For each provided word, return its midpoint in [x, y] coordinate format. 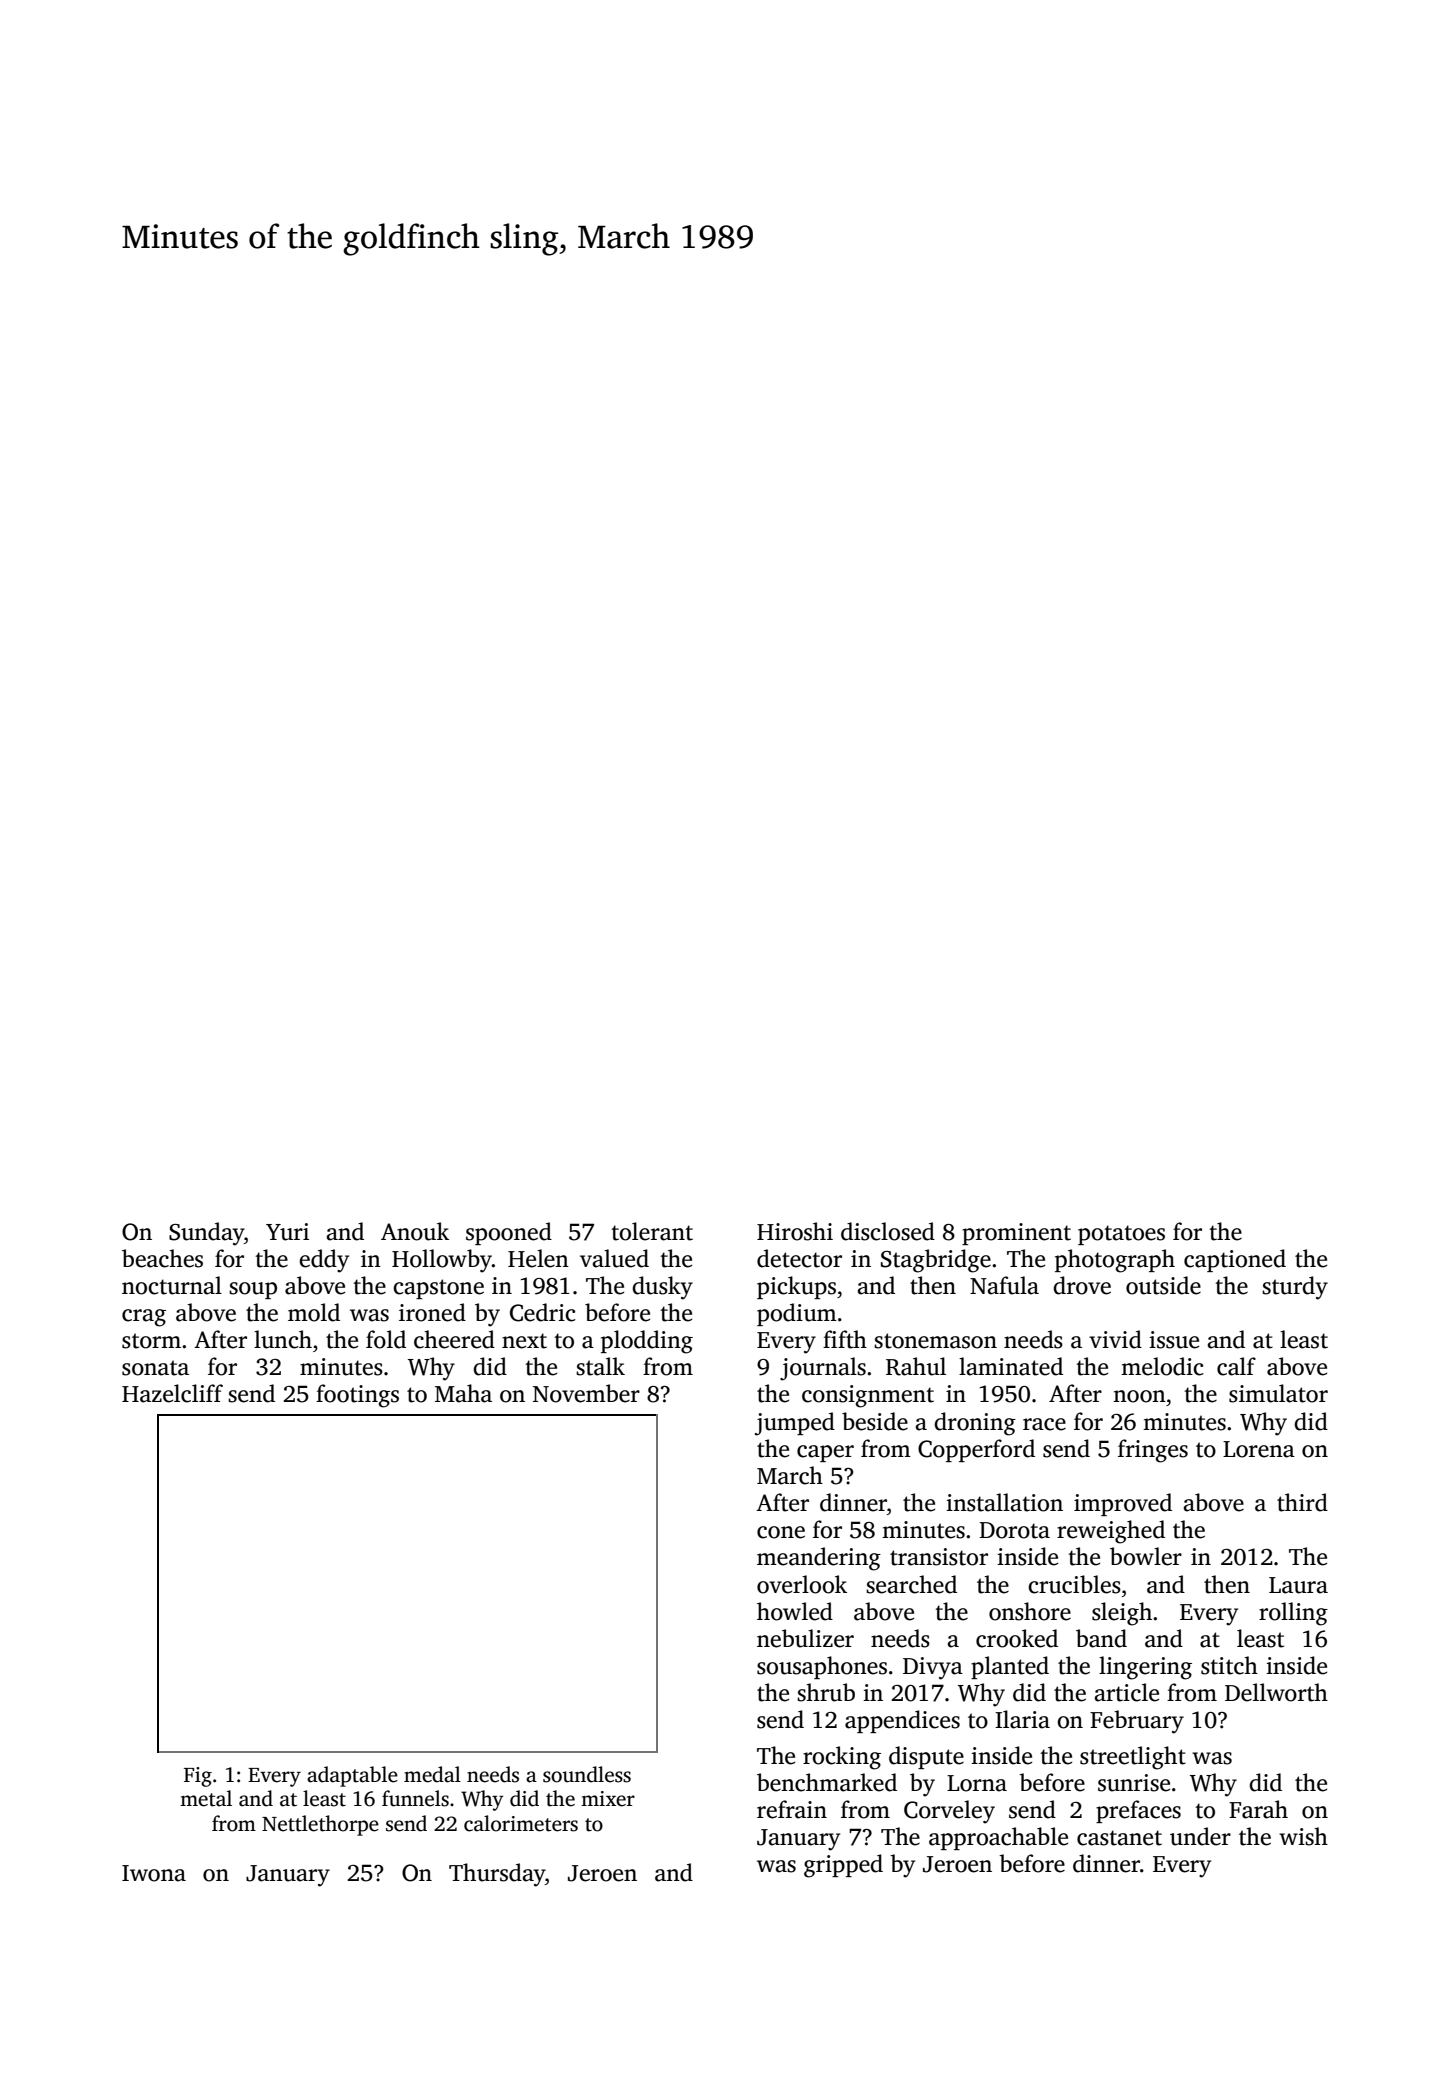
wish [1303, 1836]
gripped [843, 1866]
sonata [155, 1368]
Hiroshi [795, 1231]
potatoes [1121, 1235]
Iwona [154, 1873]
